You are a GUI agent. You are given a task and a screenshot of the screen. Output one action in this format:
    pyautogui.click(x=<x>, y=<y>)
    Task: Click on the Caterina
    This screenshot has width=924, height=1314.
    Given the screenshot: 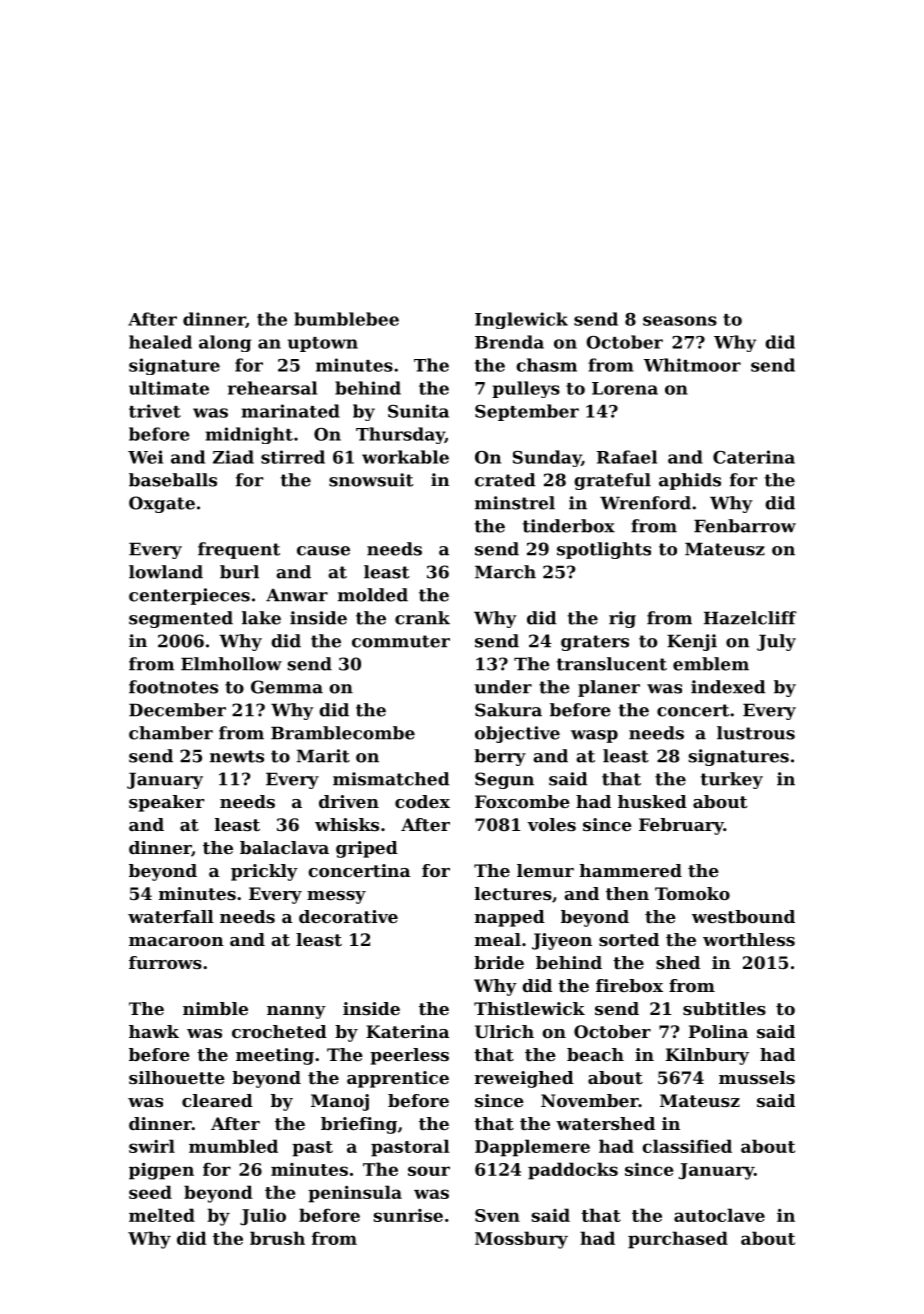 What is the action you would take?
    pyautogui.click(x=754, y=457)
